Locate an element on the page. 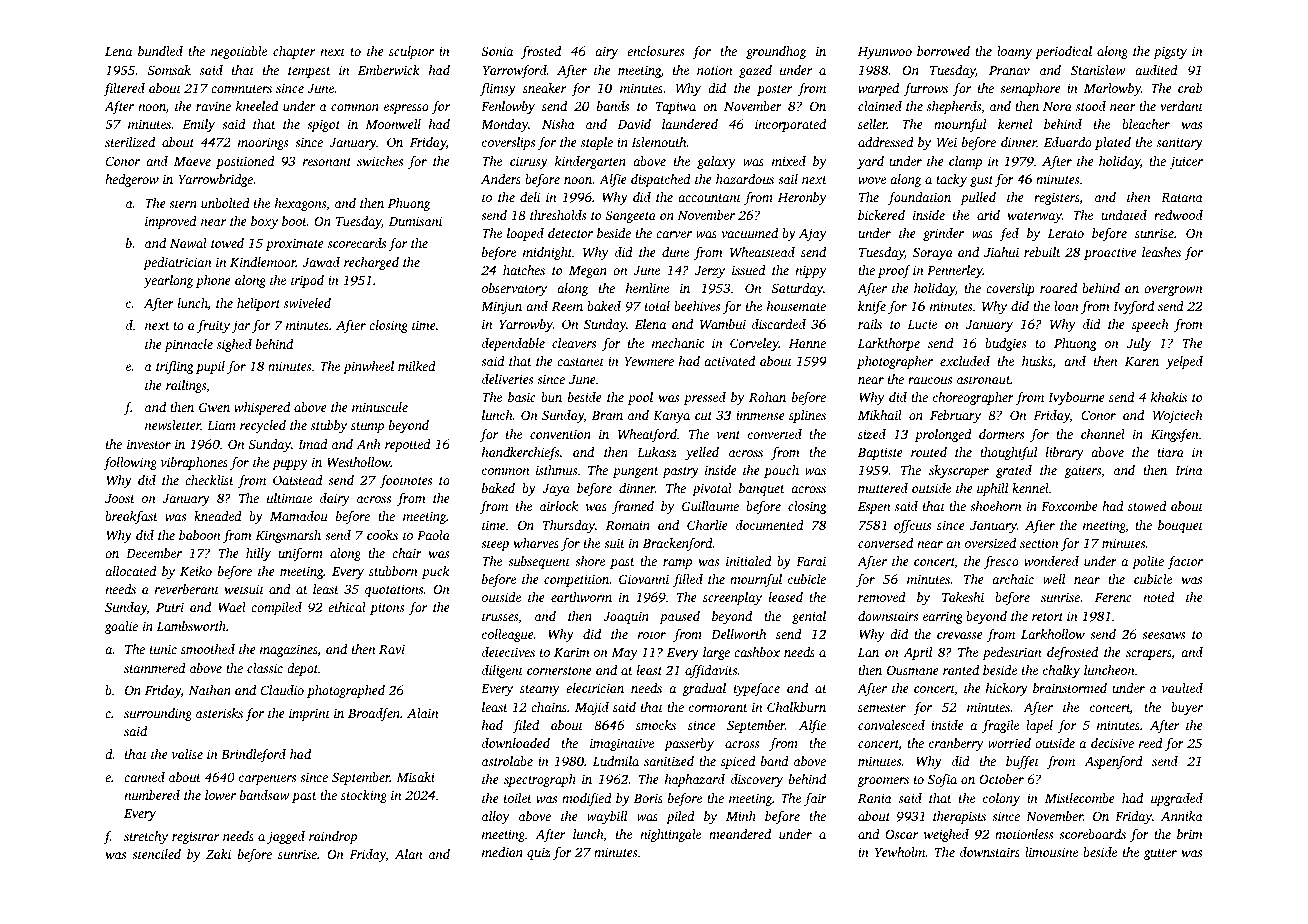 This image has width=1308, height=924. Eduardo is located at coordinates (1068, 142).
